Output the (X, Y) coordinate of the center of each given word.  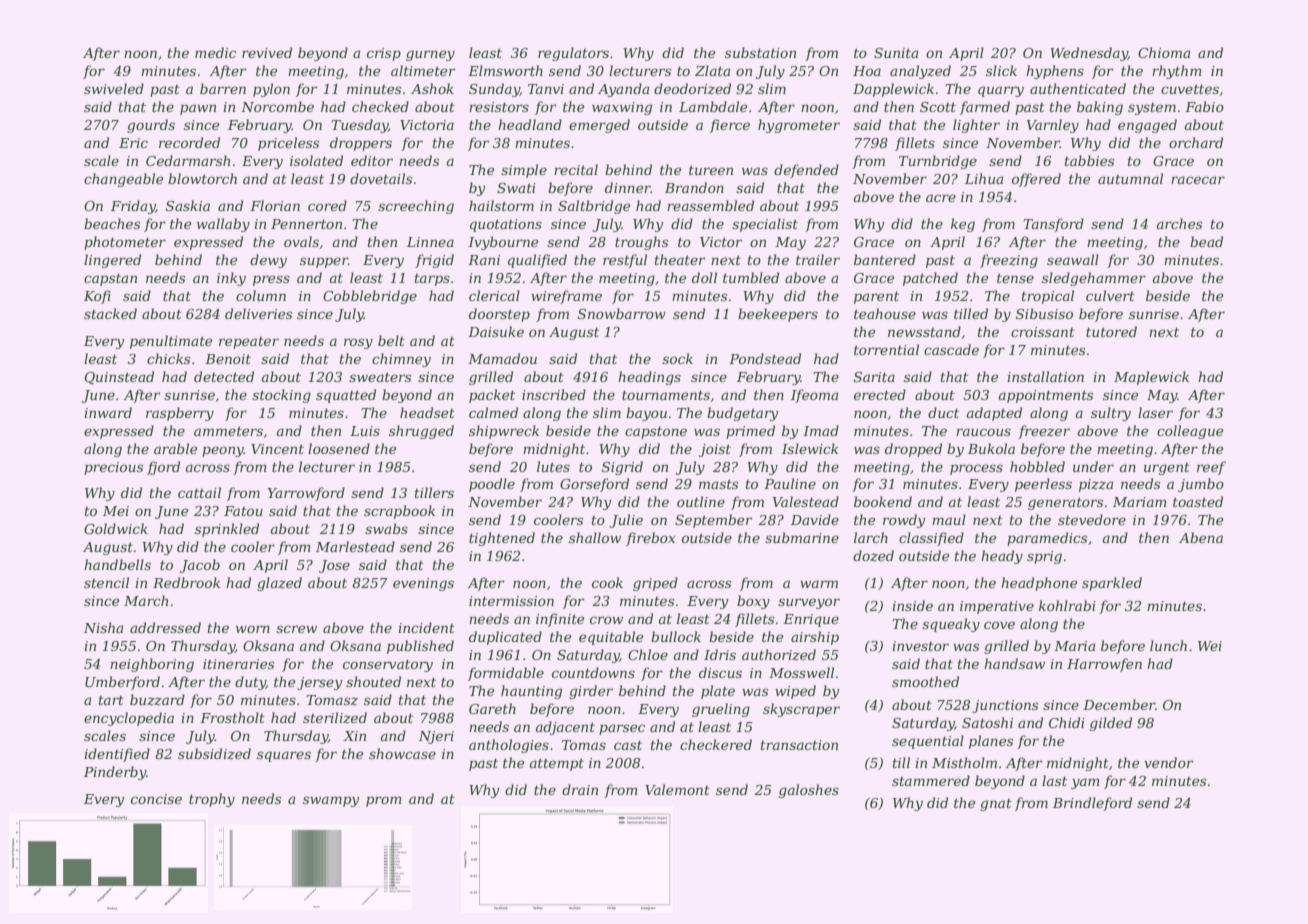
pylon (271, 90)
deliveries (258, 313)
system (1152, 109)
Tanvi (546, 89)
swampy (331, 801)
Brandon (694, 187)
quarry (1001, 91)
